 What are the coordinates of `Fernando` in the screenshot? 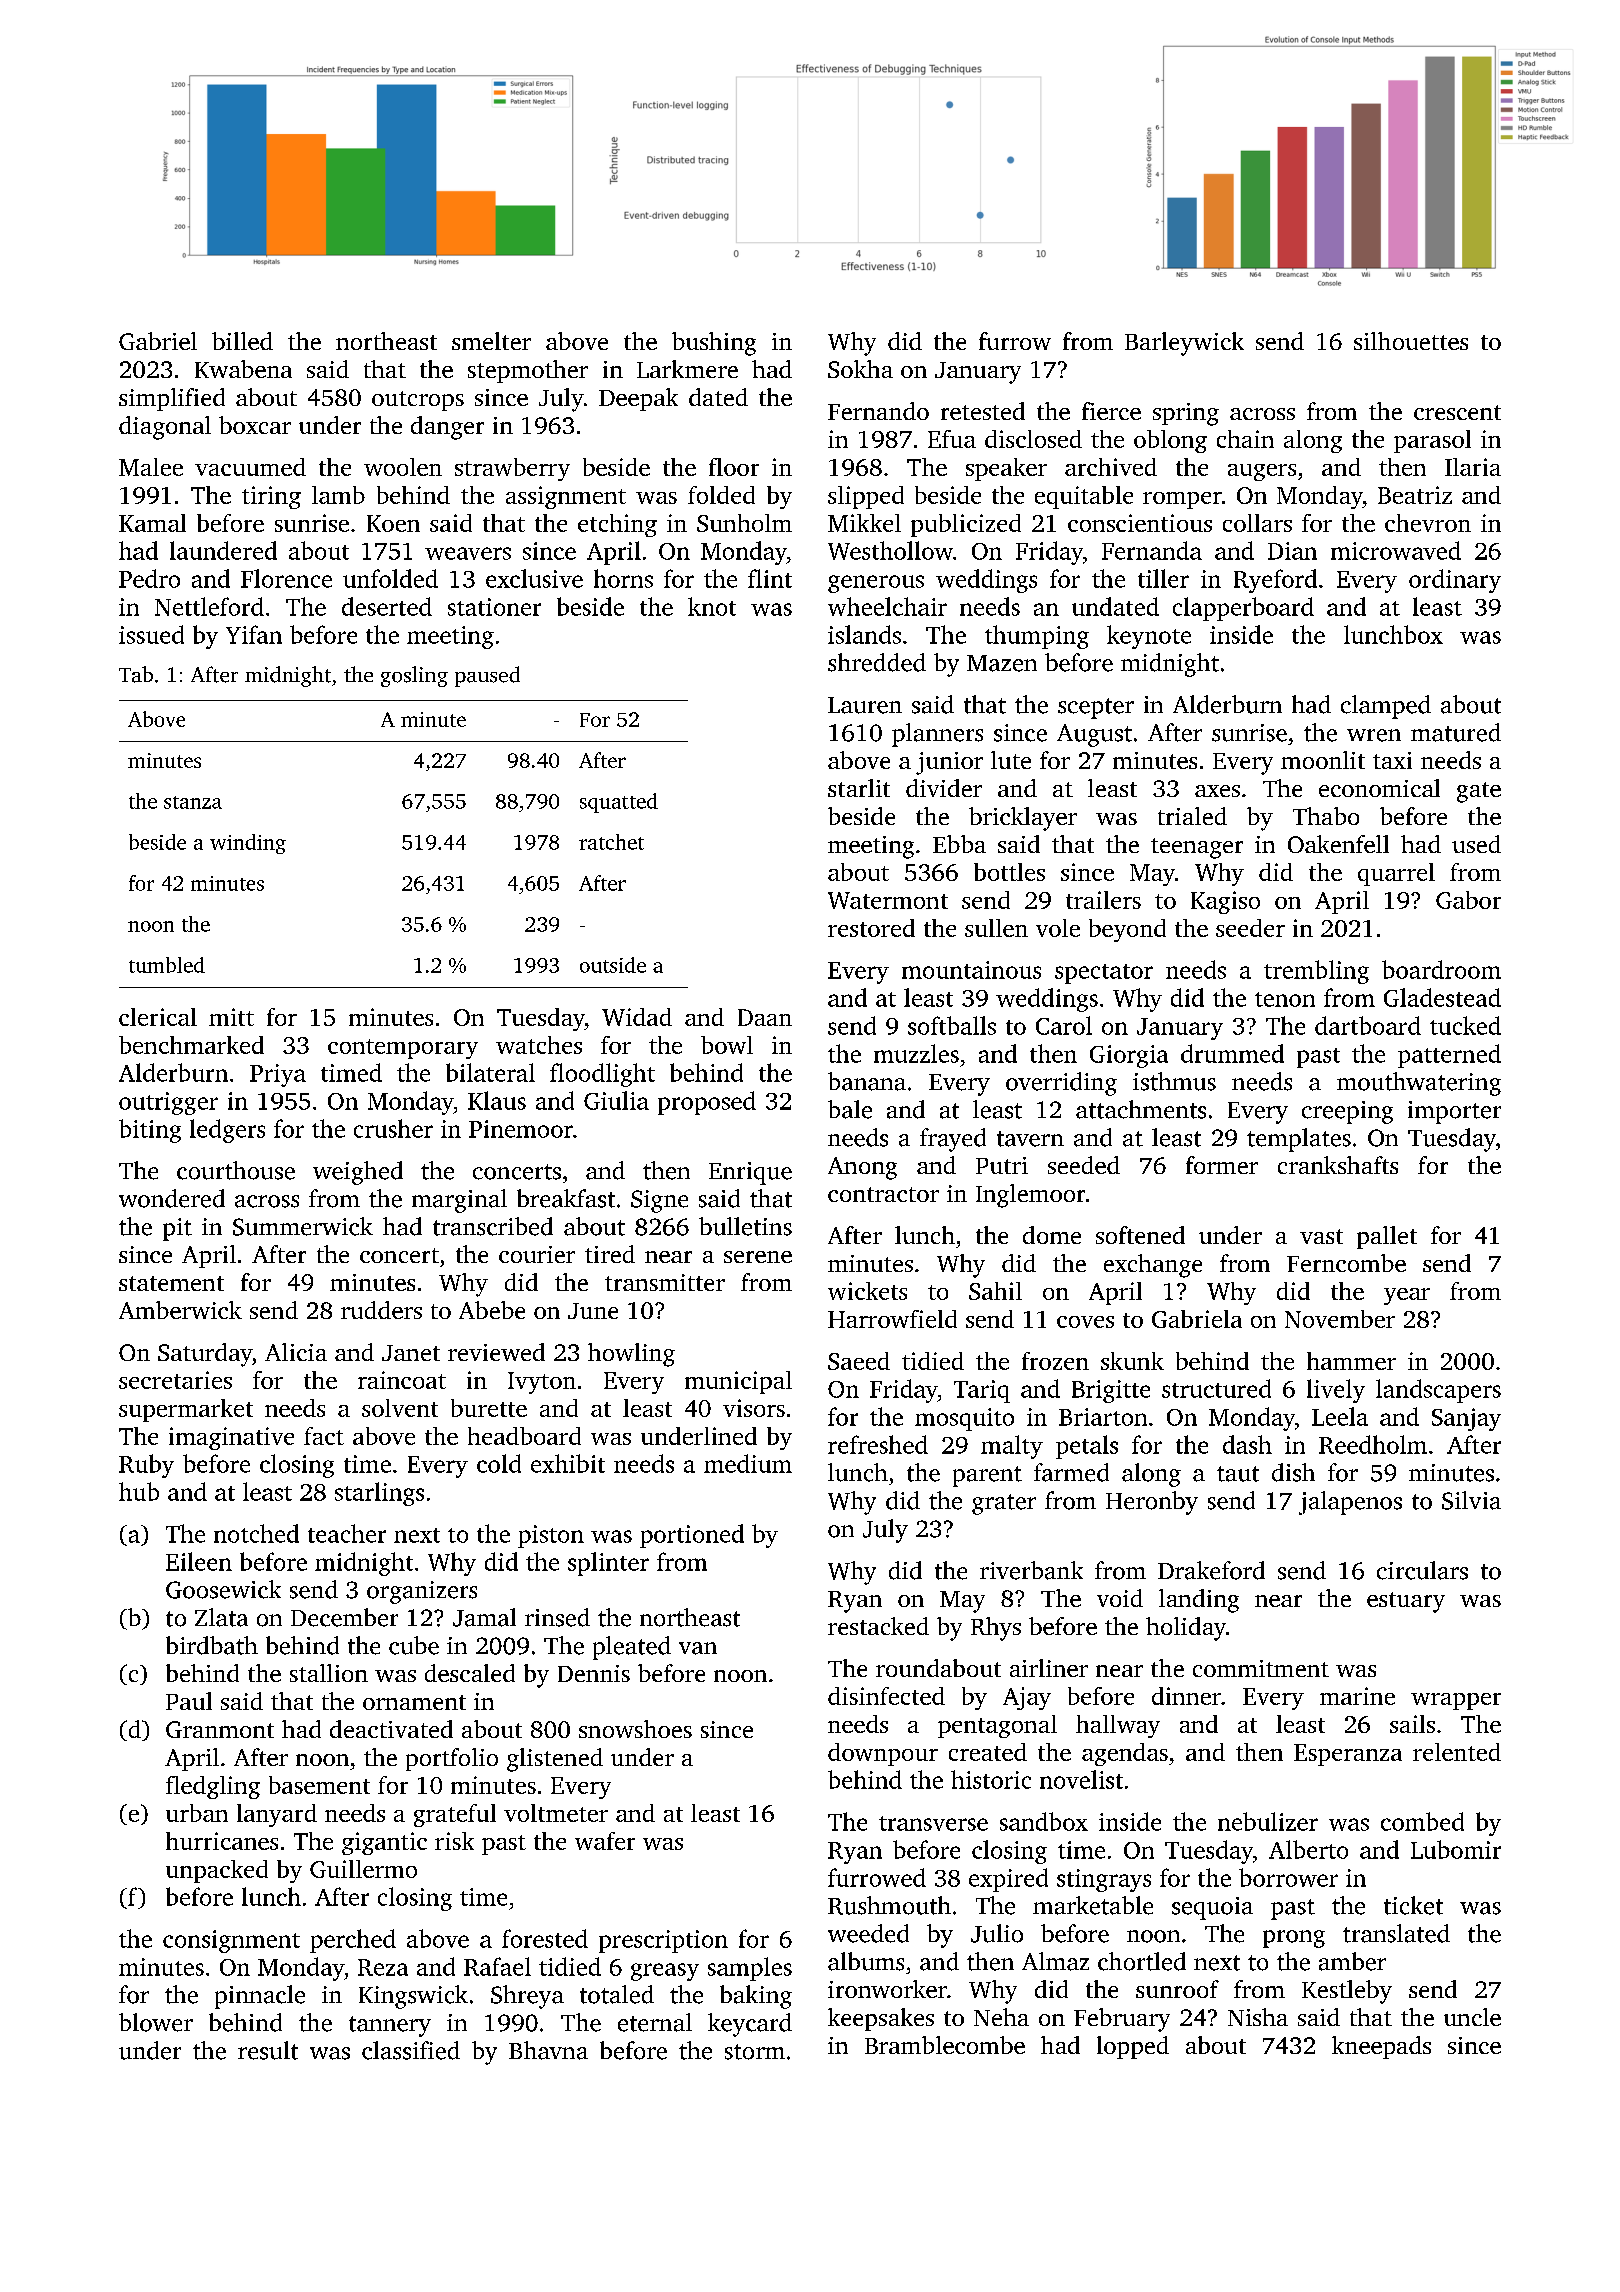 It's located at (878, 411).
